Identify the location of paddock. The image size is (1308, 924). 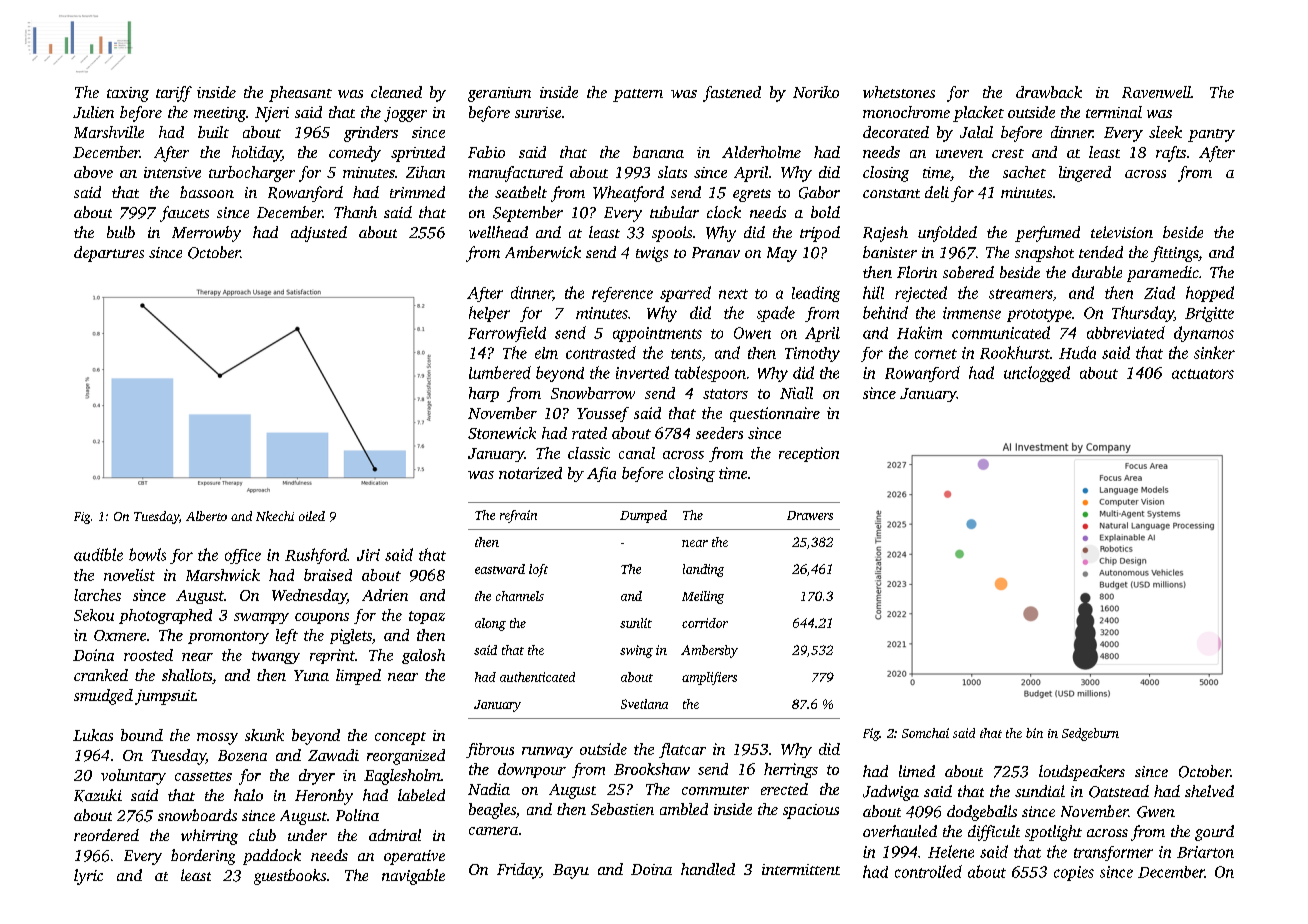
(272, 857).
